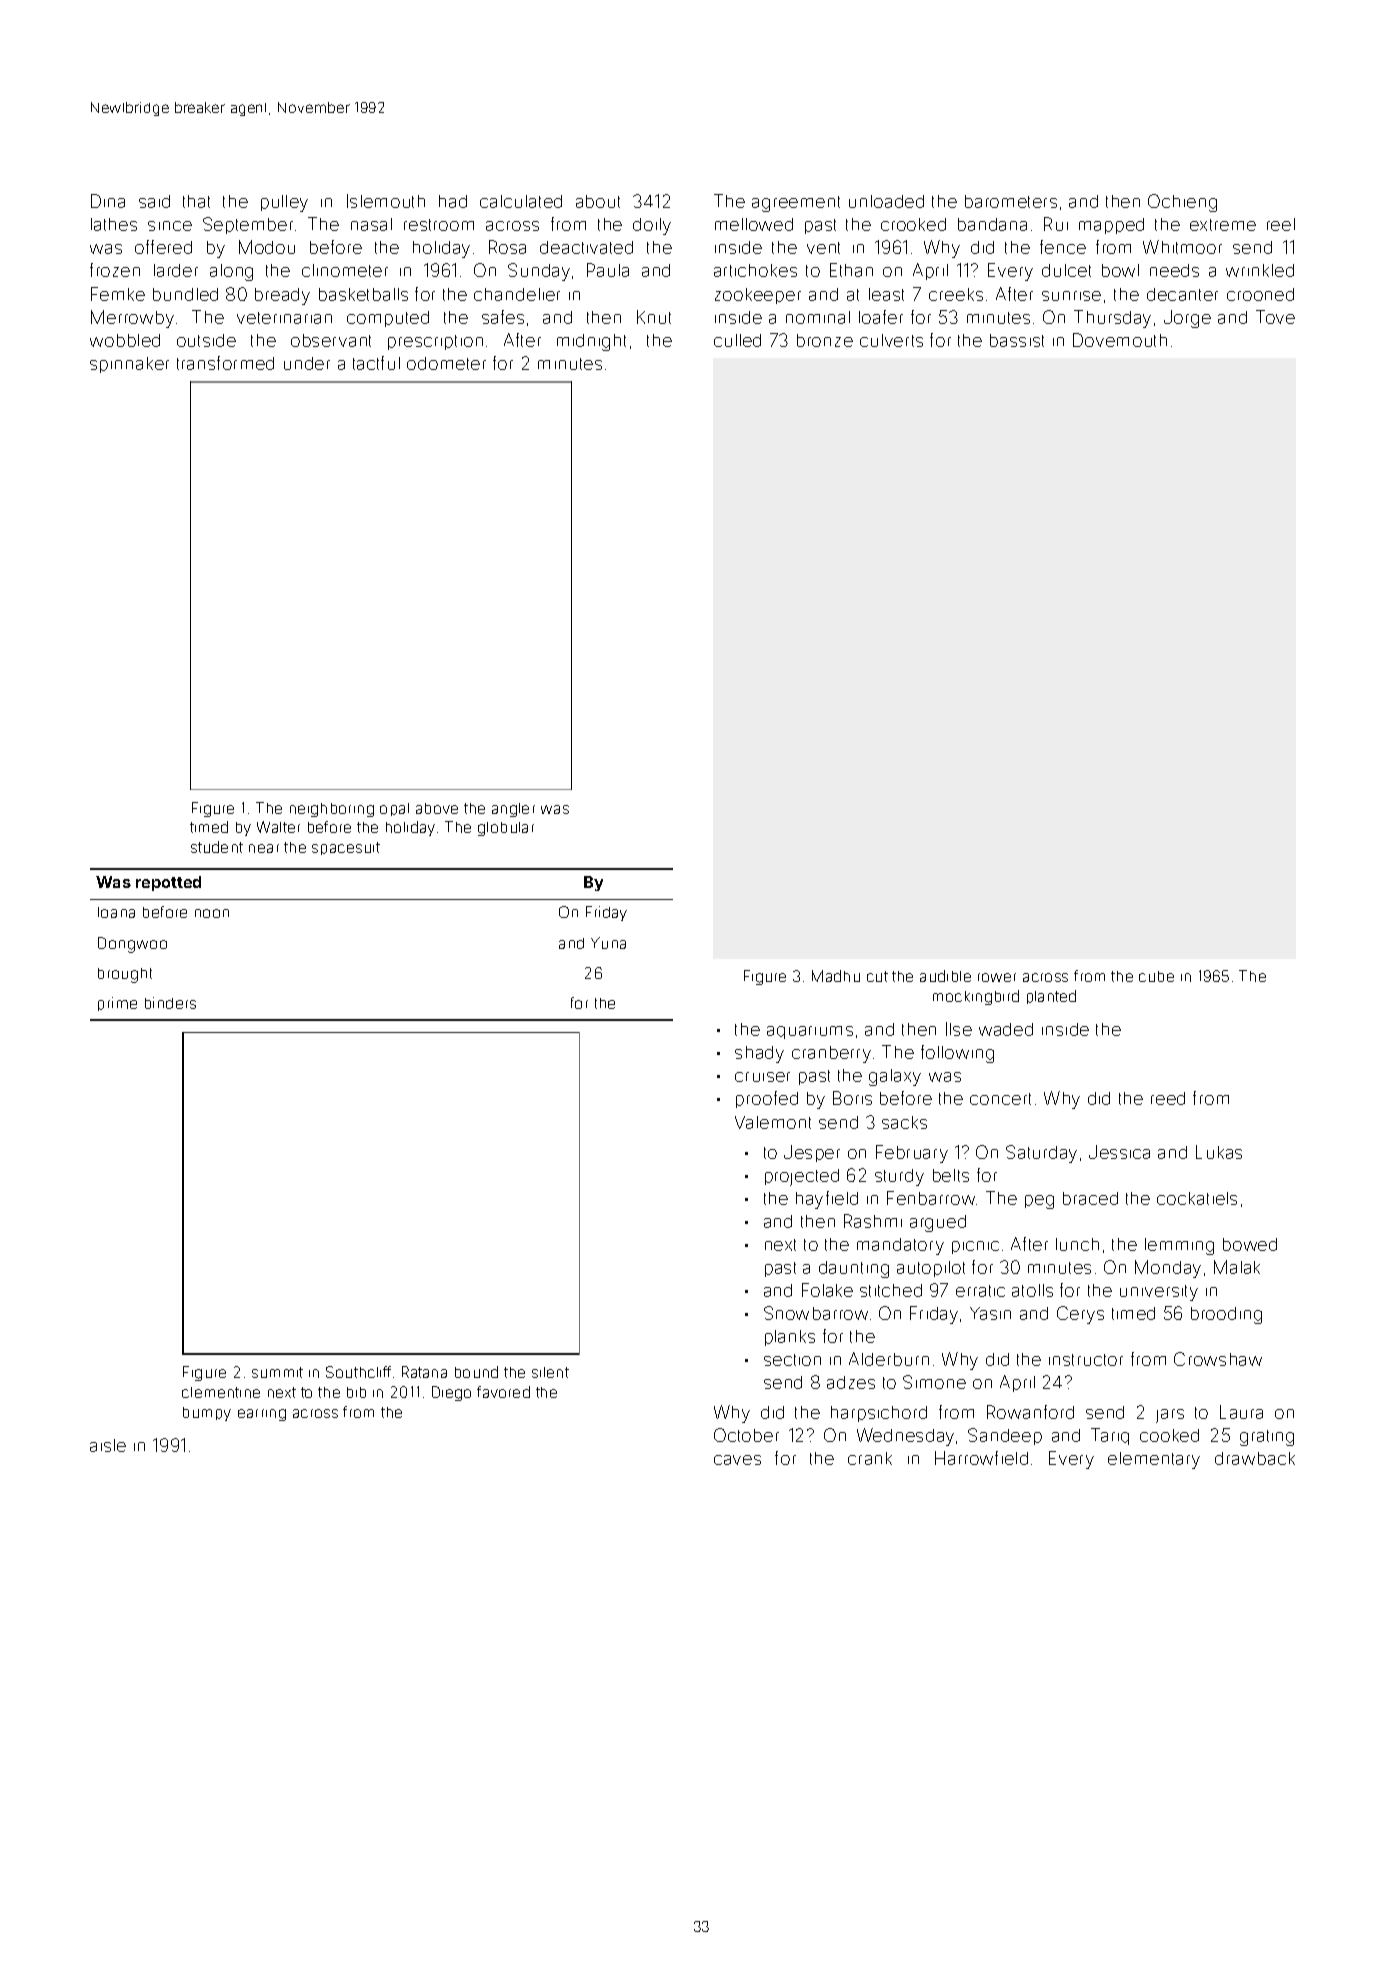 Image resolution: width=1386 pixels, height=1969 pixels. Describe the element at coordinates (129, 365) in the document. I see `spinnaker` at that location.
